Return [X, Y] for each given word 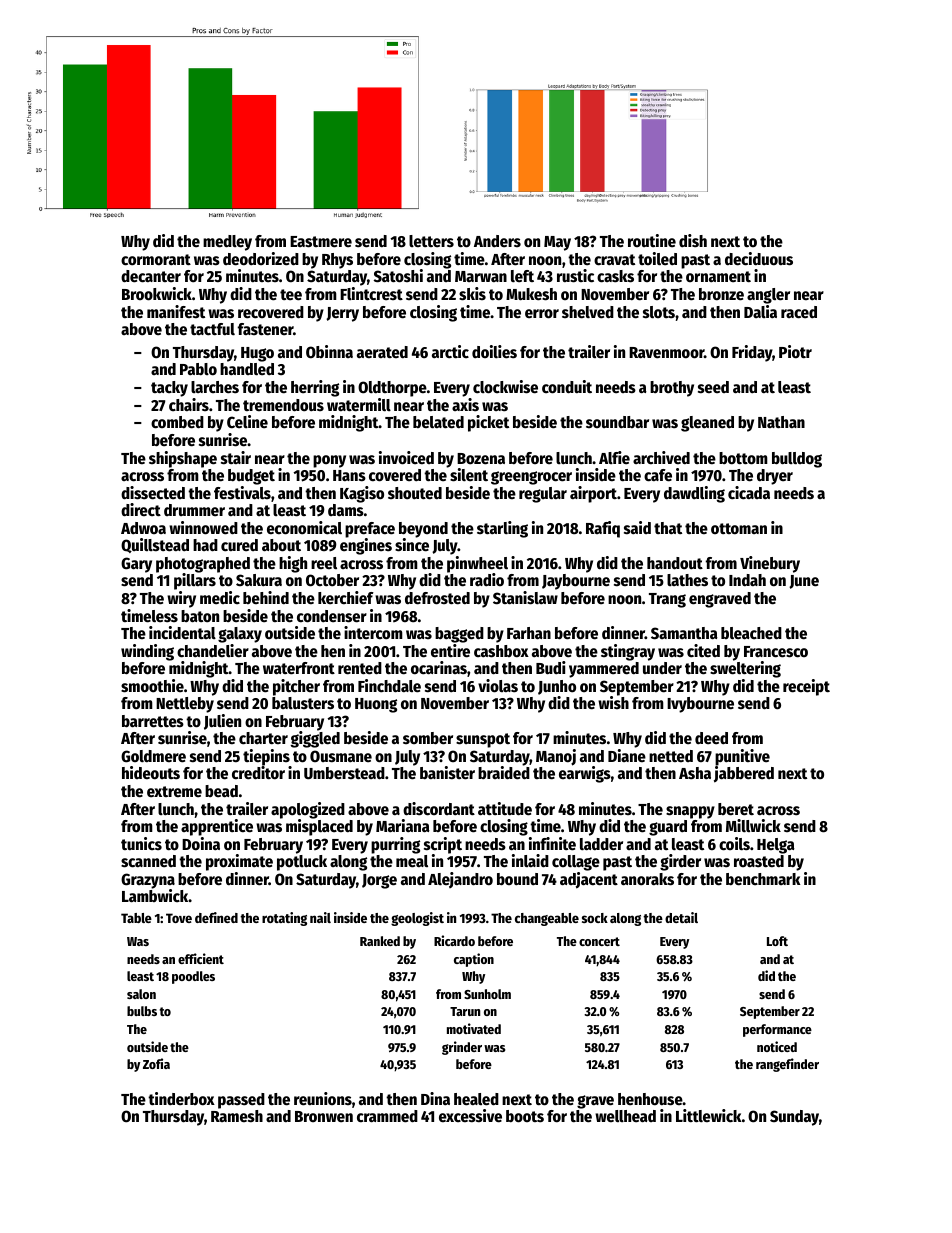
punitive [742, 757]
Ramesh [237, 1116]
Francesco [776, 652]
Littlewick [709, 1116]
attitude [505, 809]
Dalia [760, 311]
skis [472, 294]
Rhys [337, 261]
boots [525, 1116]
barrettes [153, 721]
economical [304, 528]
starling [502, 529]
